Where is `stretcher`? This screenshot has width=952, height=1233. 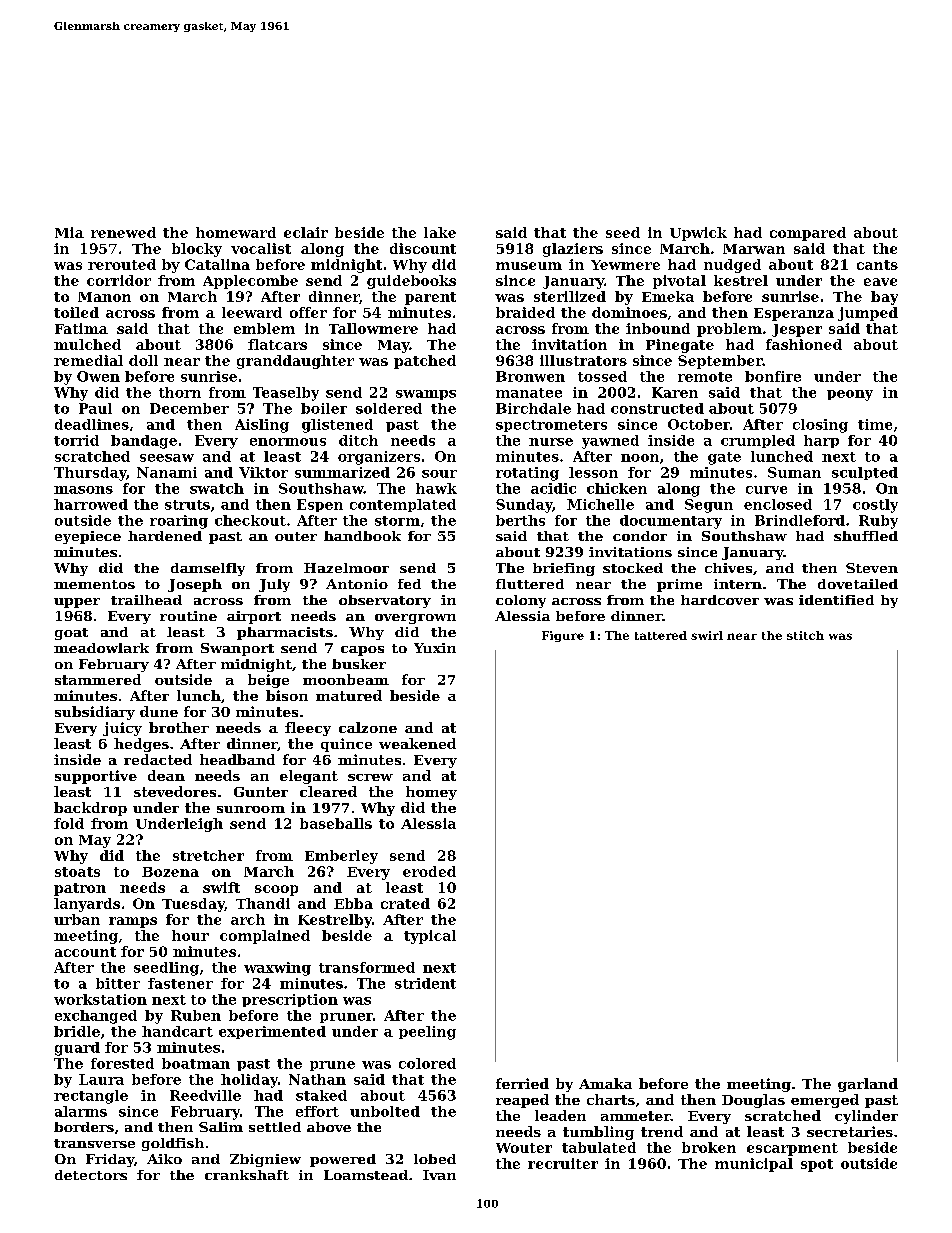
stretcher is located at coordinates (208, 855).
